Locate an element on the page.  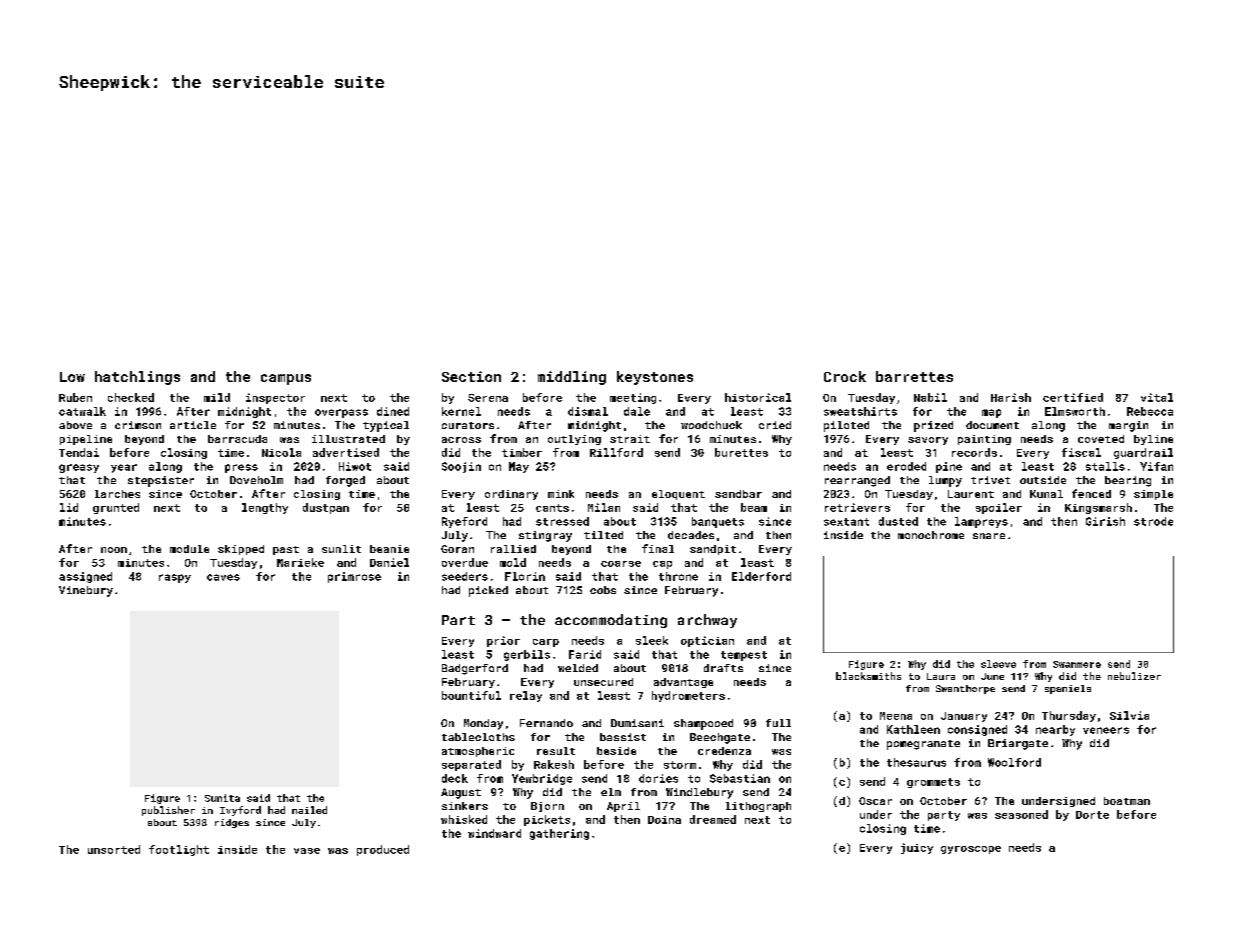
Monday is located at coordinates (483, 724).
